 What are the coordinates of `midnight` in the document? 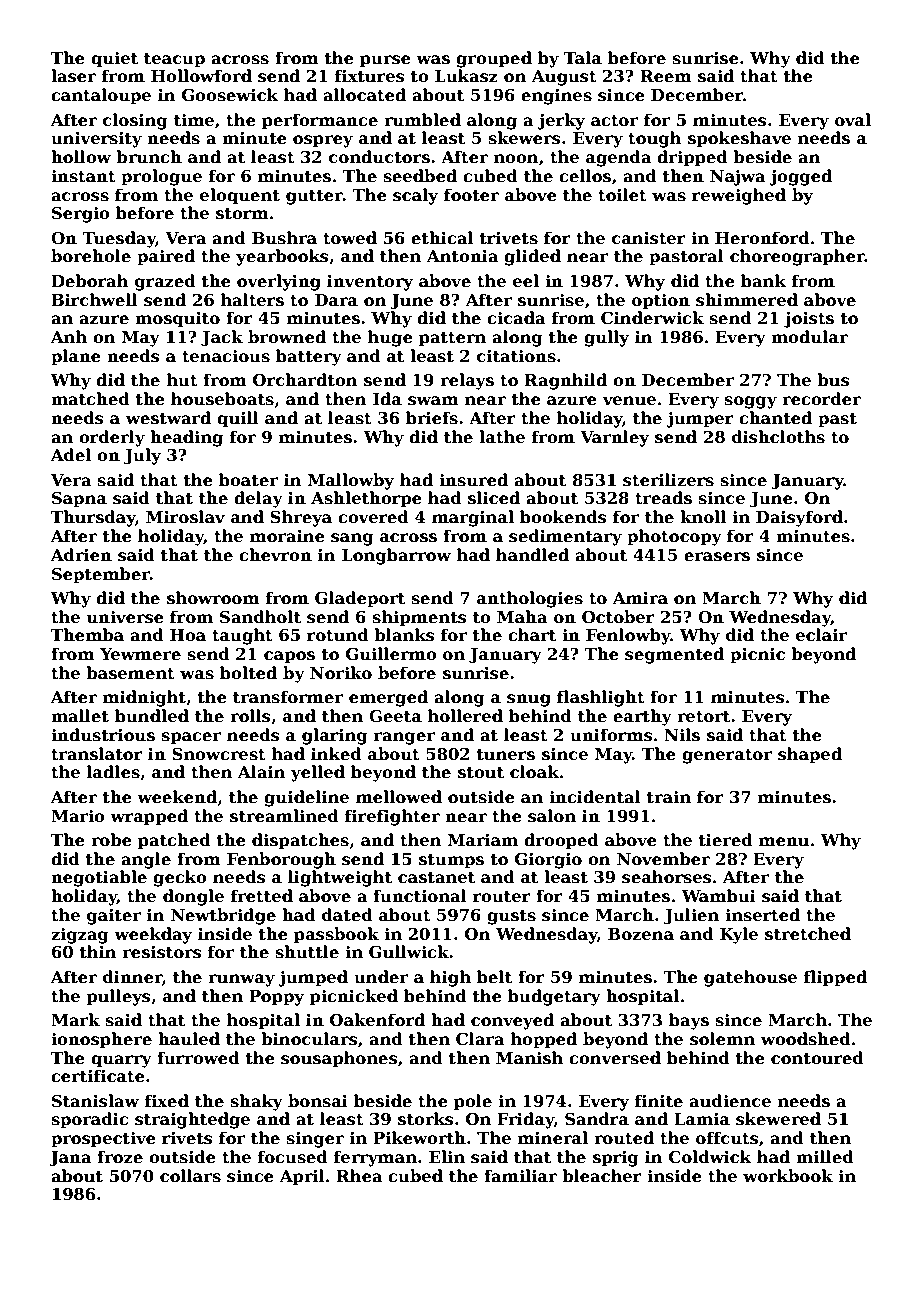 It's located at (144, 698).
